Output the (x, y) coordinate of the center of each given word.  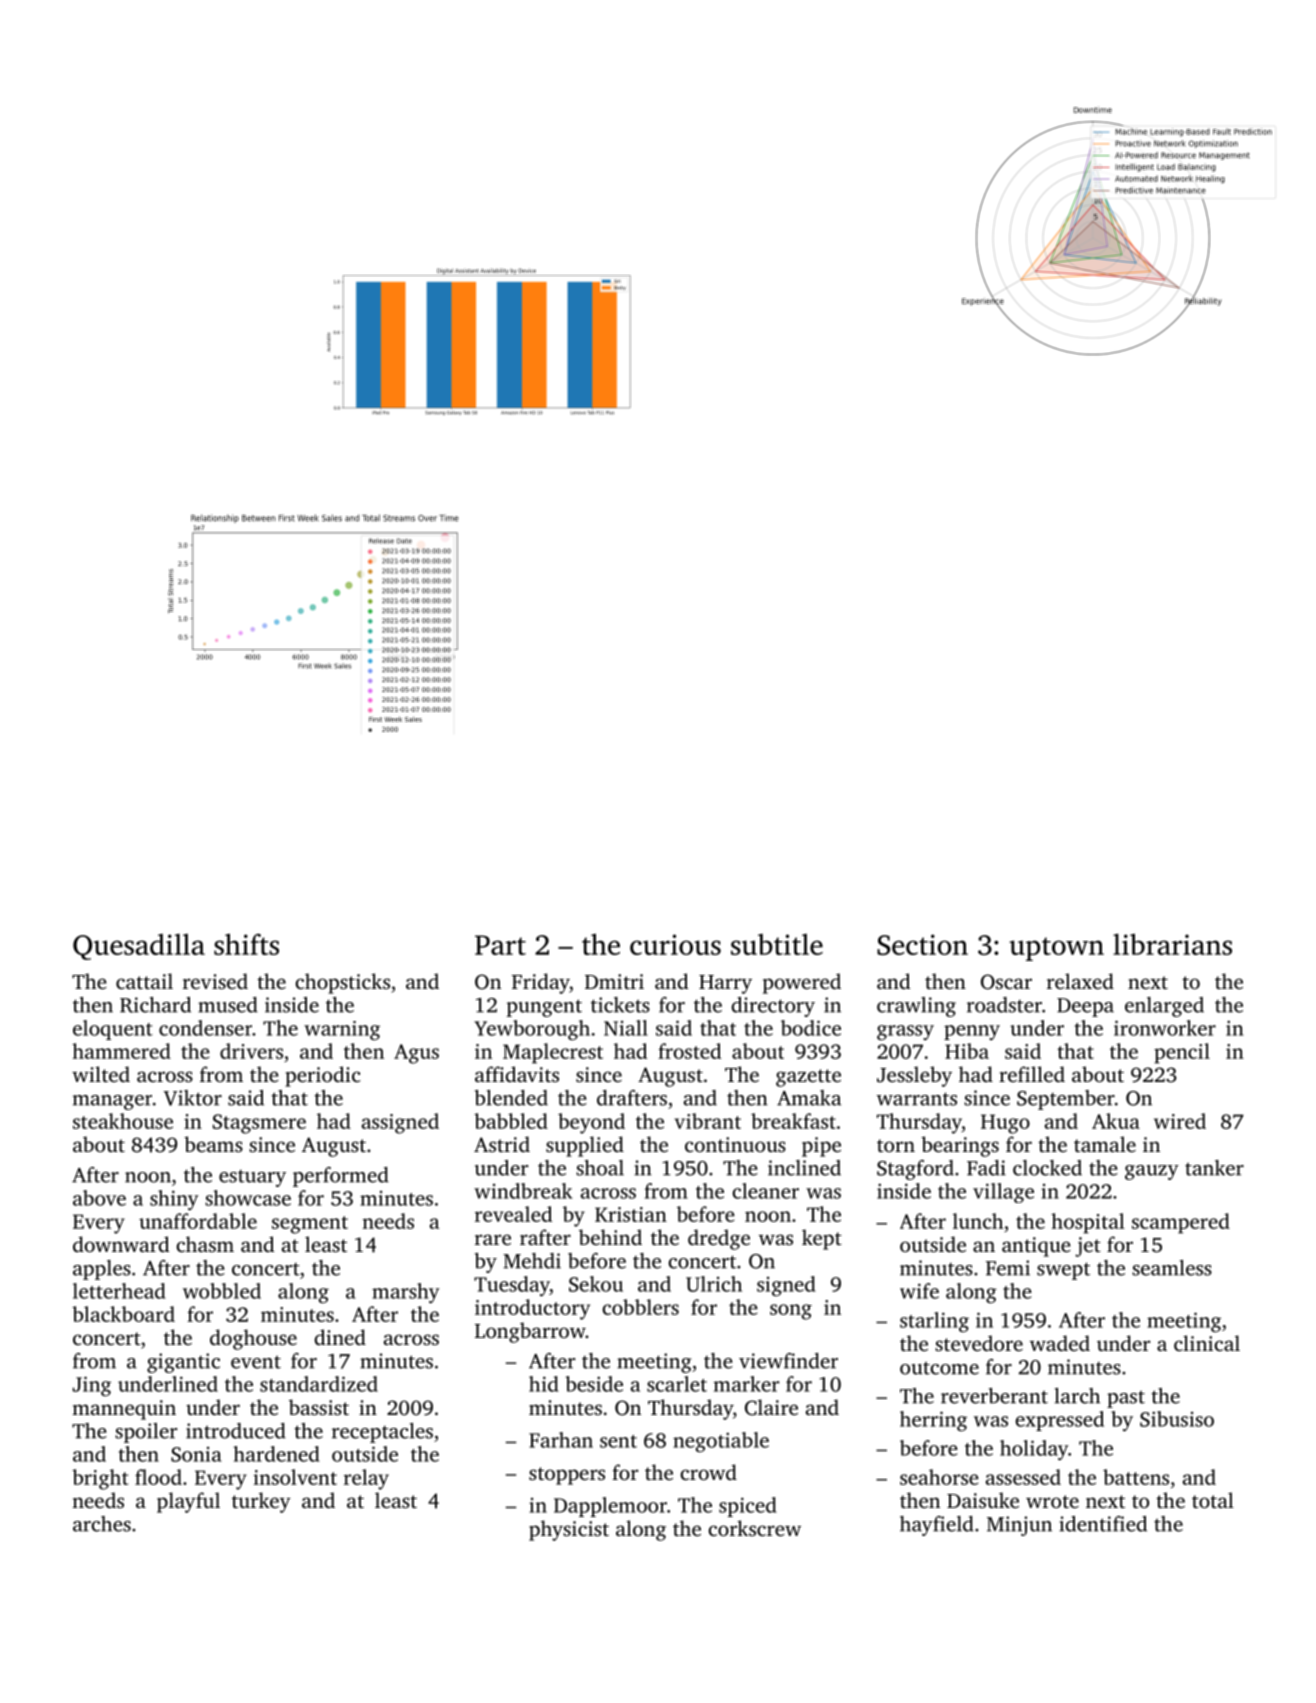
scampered (1181, 1223)
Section (922, 944)
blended (511, 1098)
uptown (1056, 949)
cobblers (641, 1307)
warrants (916, 1099)
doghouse (253, 1339)
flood (158, 1477)
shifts (246, 944)
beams (213, 1144)
